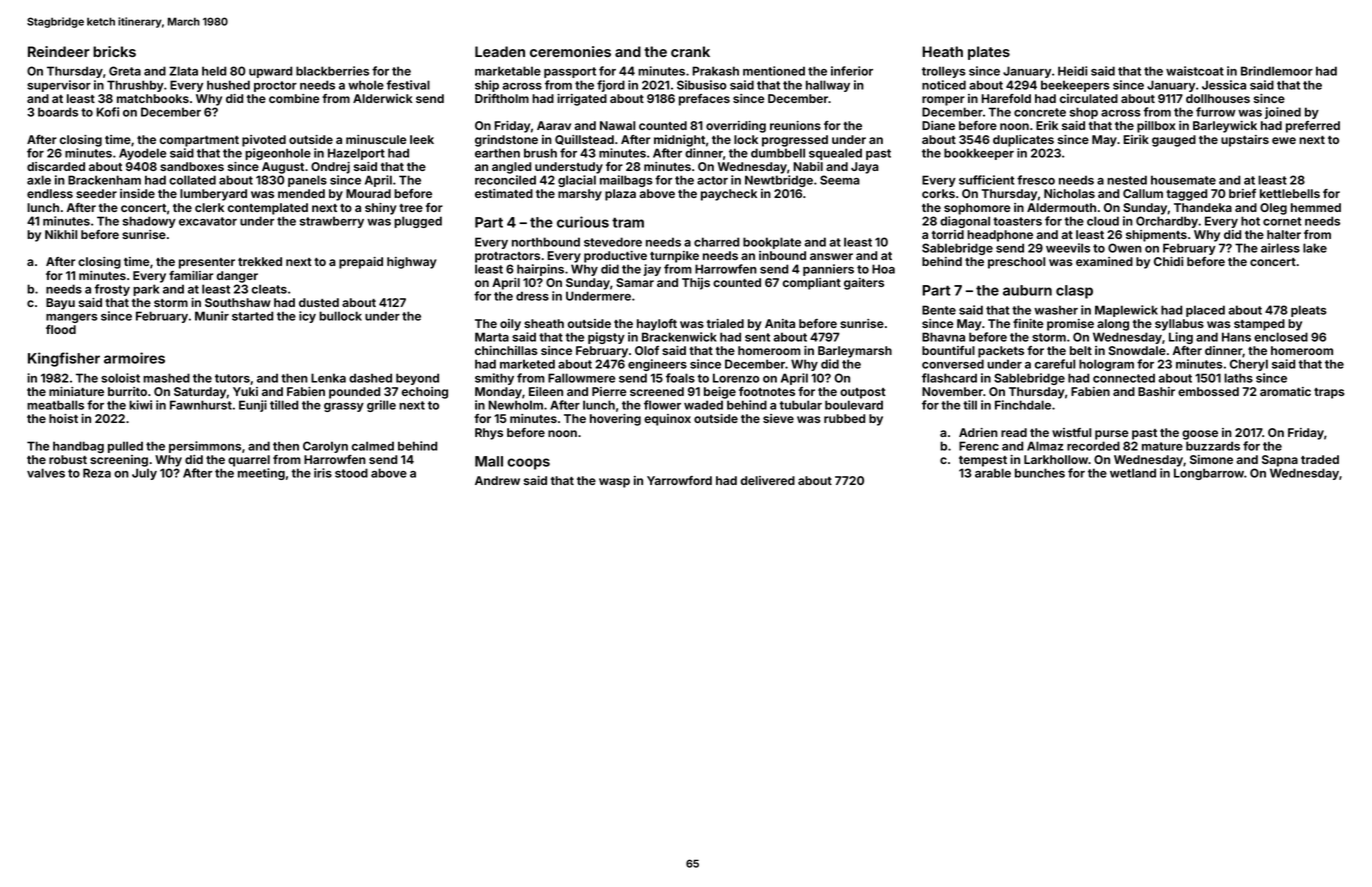  What do you see at coordinates (212, 316) in the image?
I see `Munir` at bounding box center [212, 316].
